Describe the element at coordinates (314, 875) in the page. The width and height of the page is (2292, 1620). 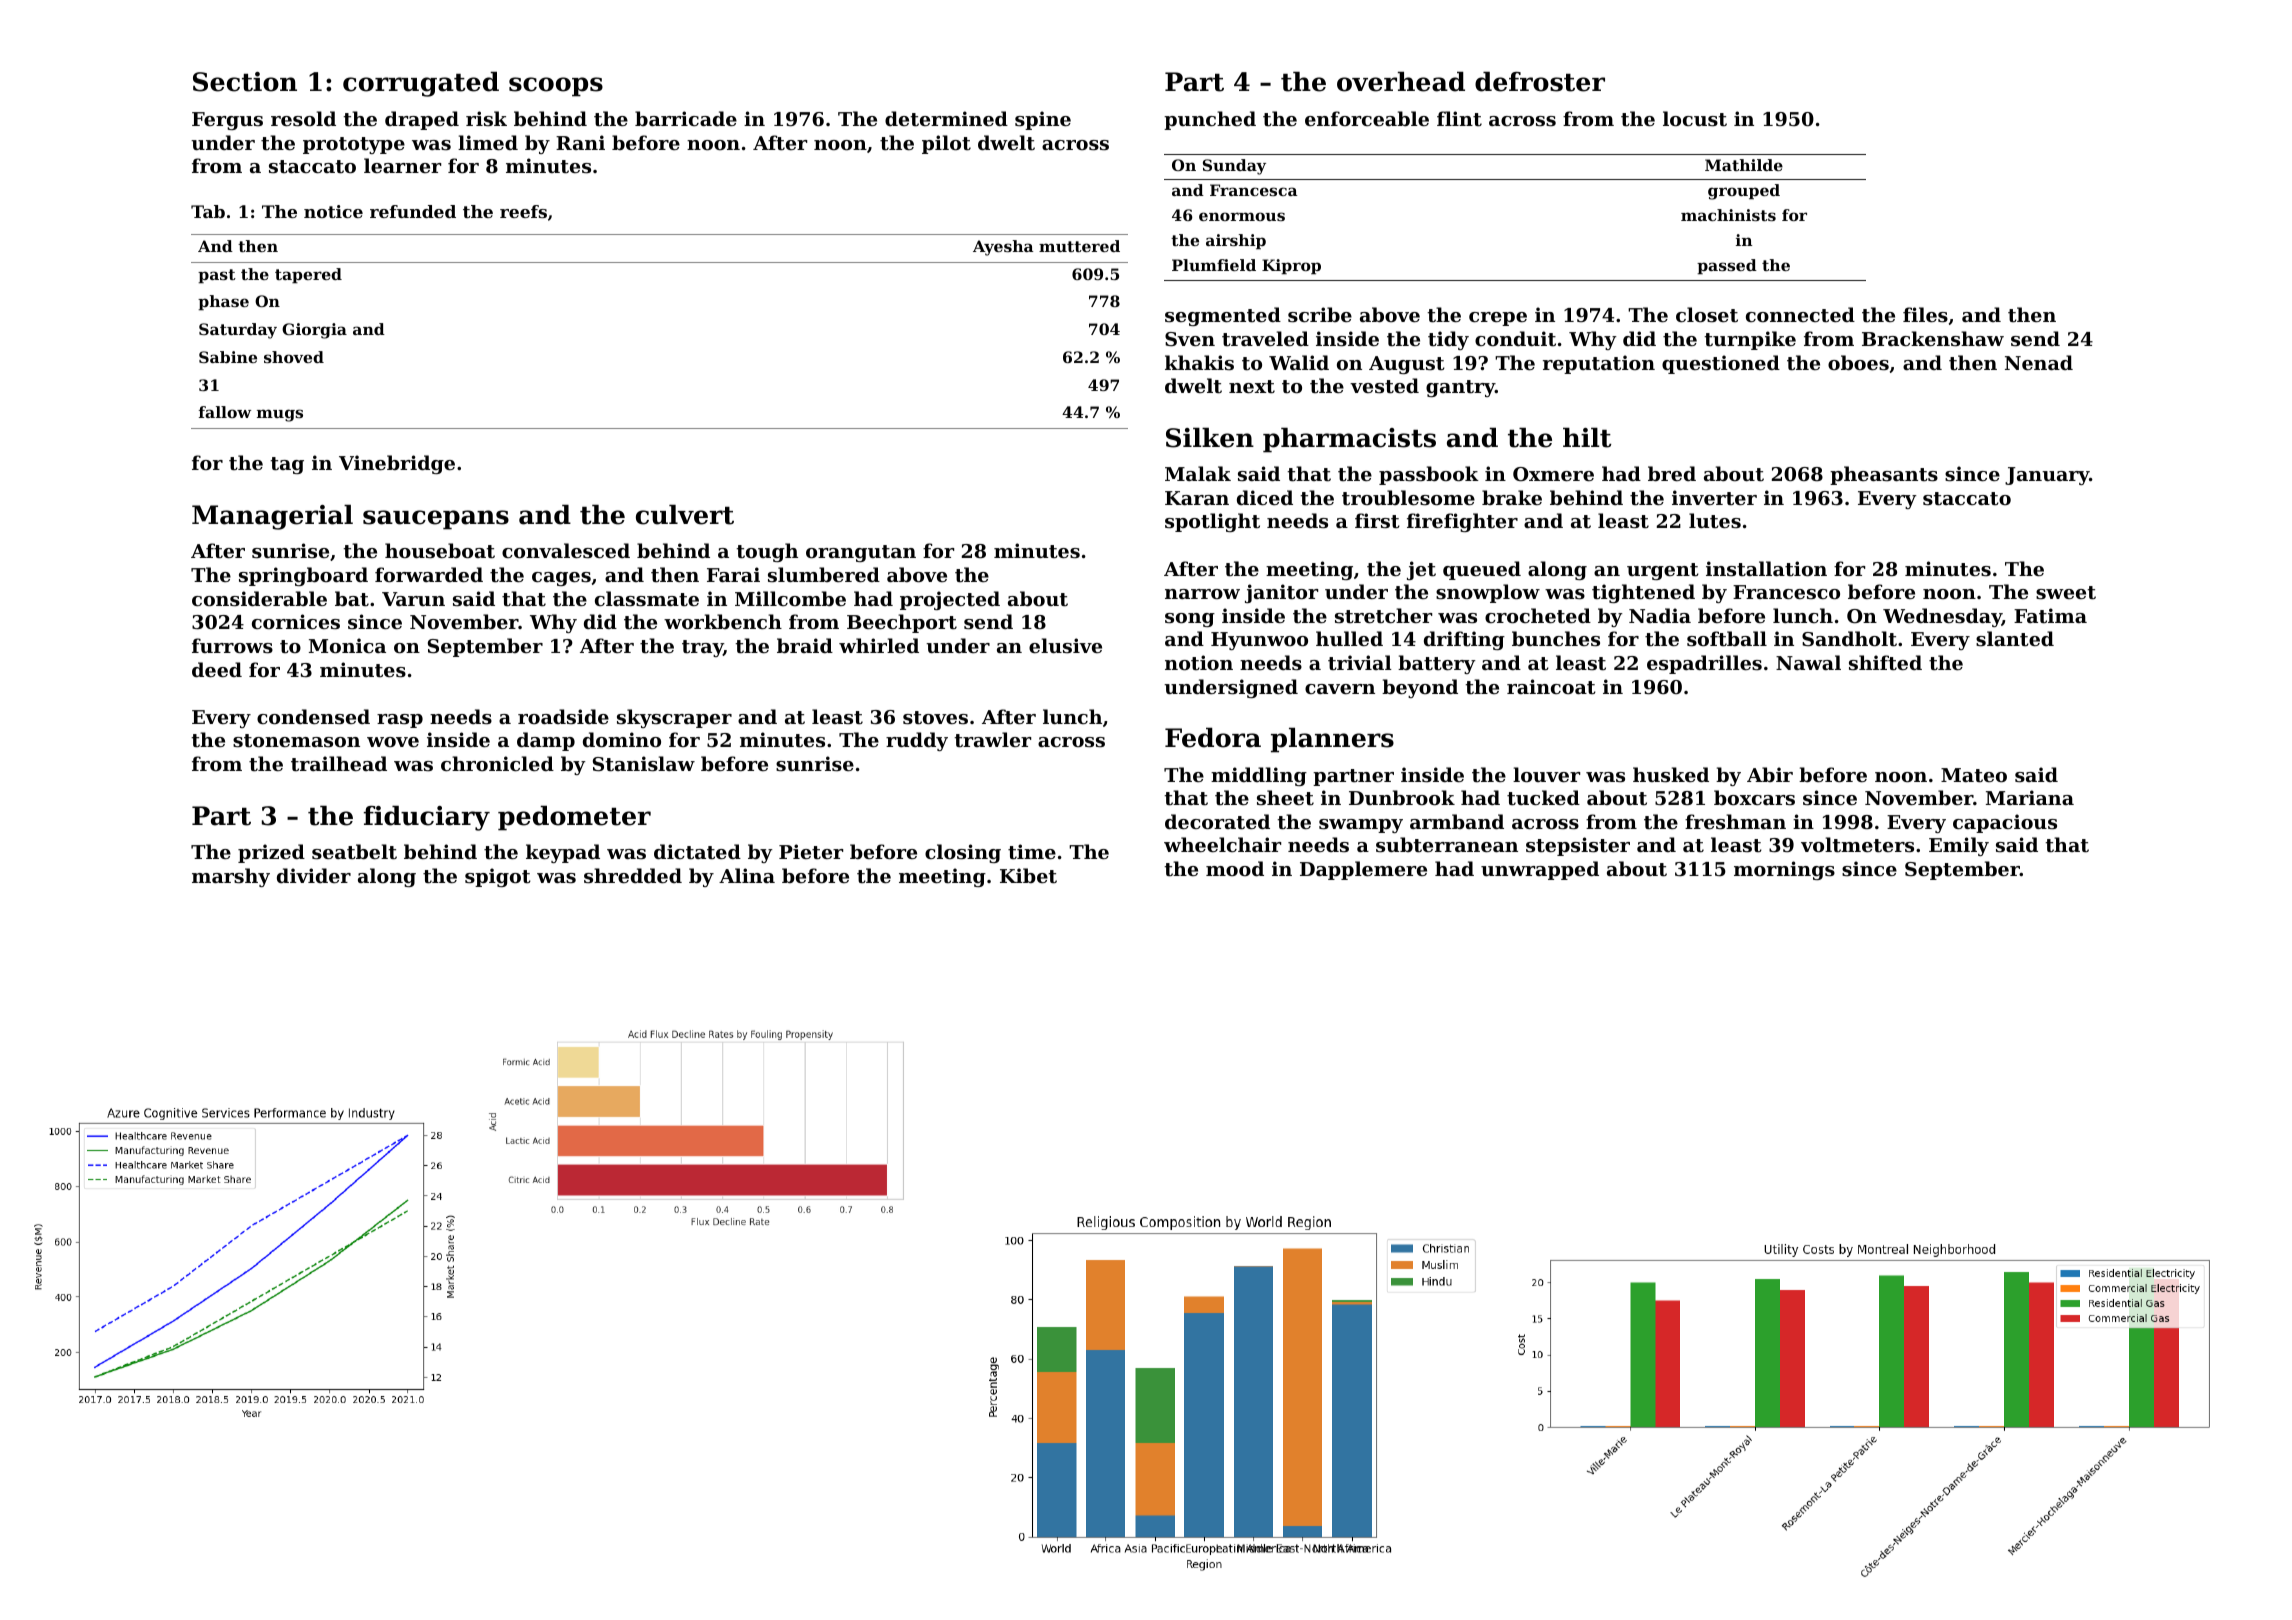
I see `divider` at that location.
